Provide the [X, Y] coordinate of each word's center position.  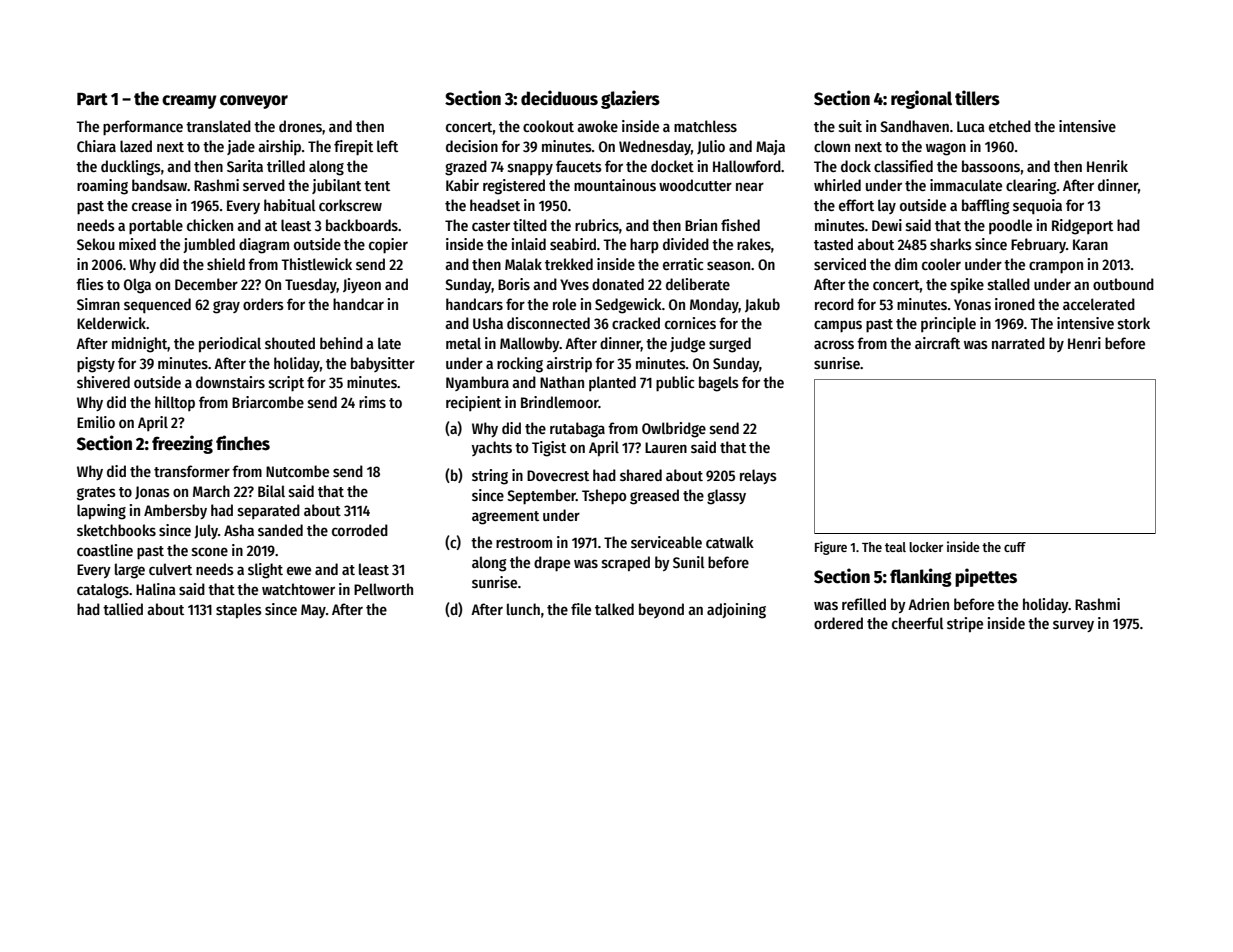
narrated [1018, 343]
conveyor [254, 102]
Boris [514, 284]
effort [856, 205]
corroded [360, 530]
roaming [102, 187]
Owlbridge [674, 430]
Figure [831, 548]
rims [372, 402]
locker [926, 547]
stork [1134, 323]
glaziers [630, 99]
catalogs [103, 591]
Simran [98, 304]
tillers [977, 98]
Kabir [462, 185]
